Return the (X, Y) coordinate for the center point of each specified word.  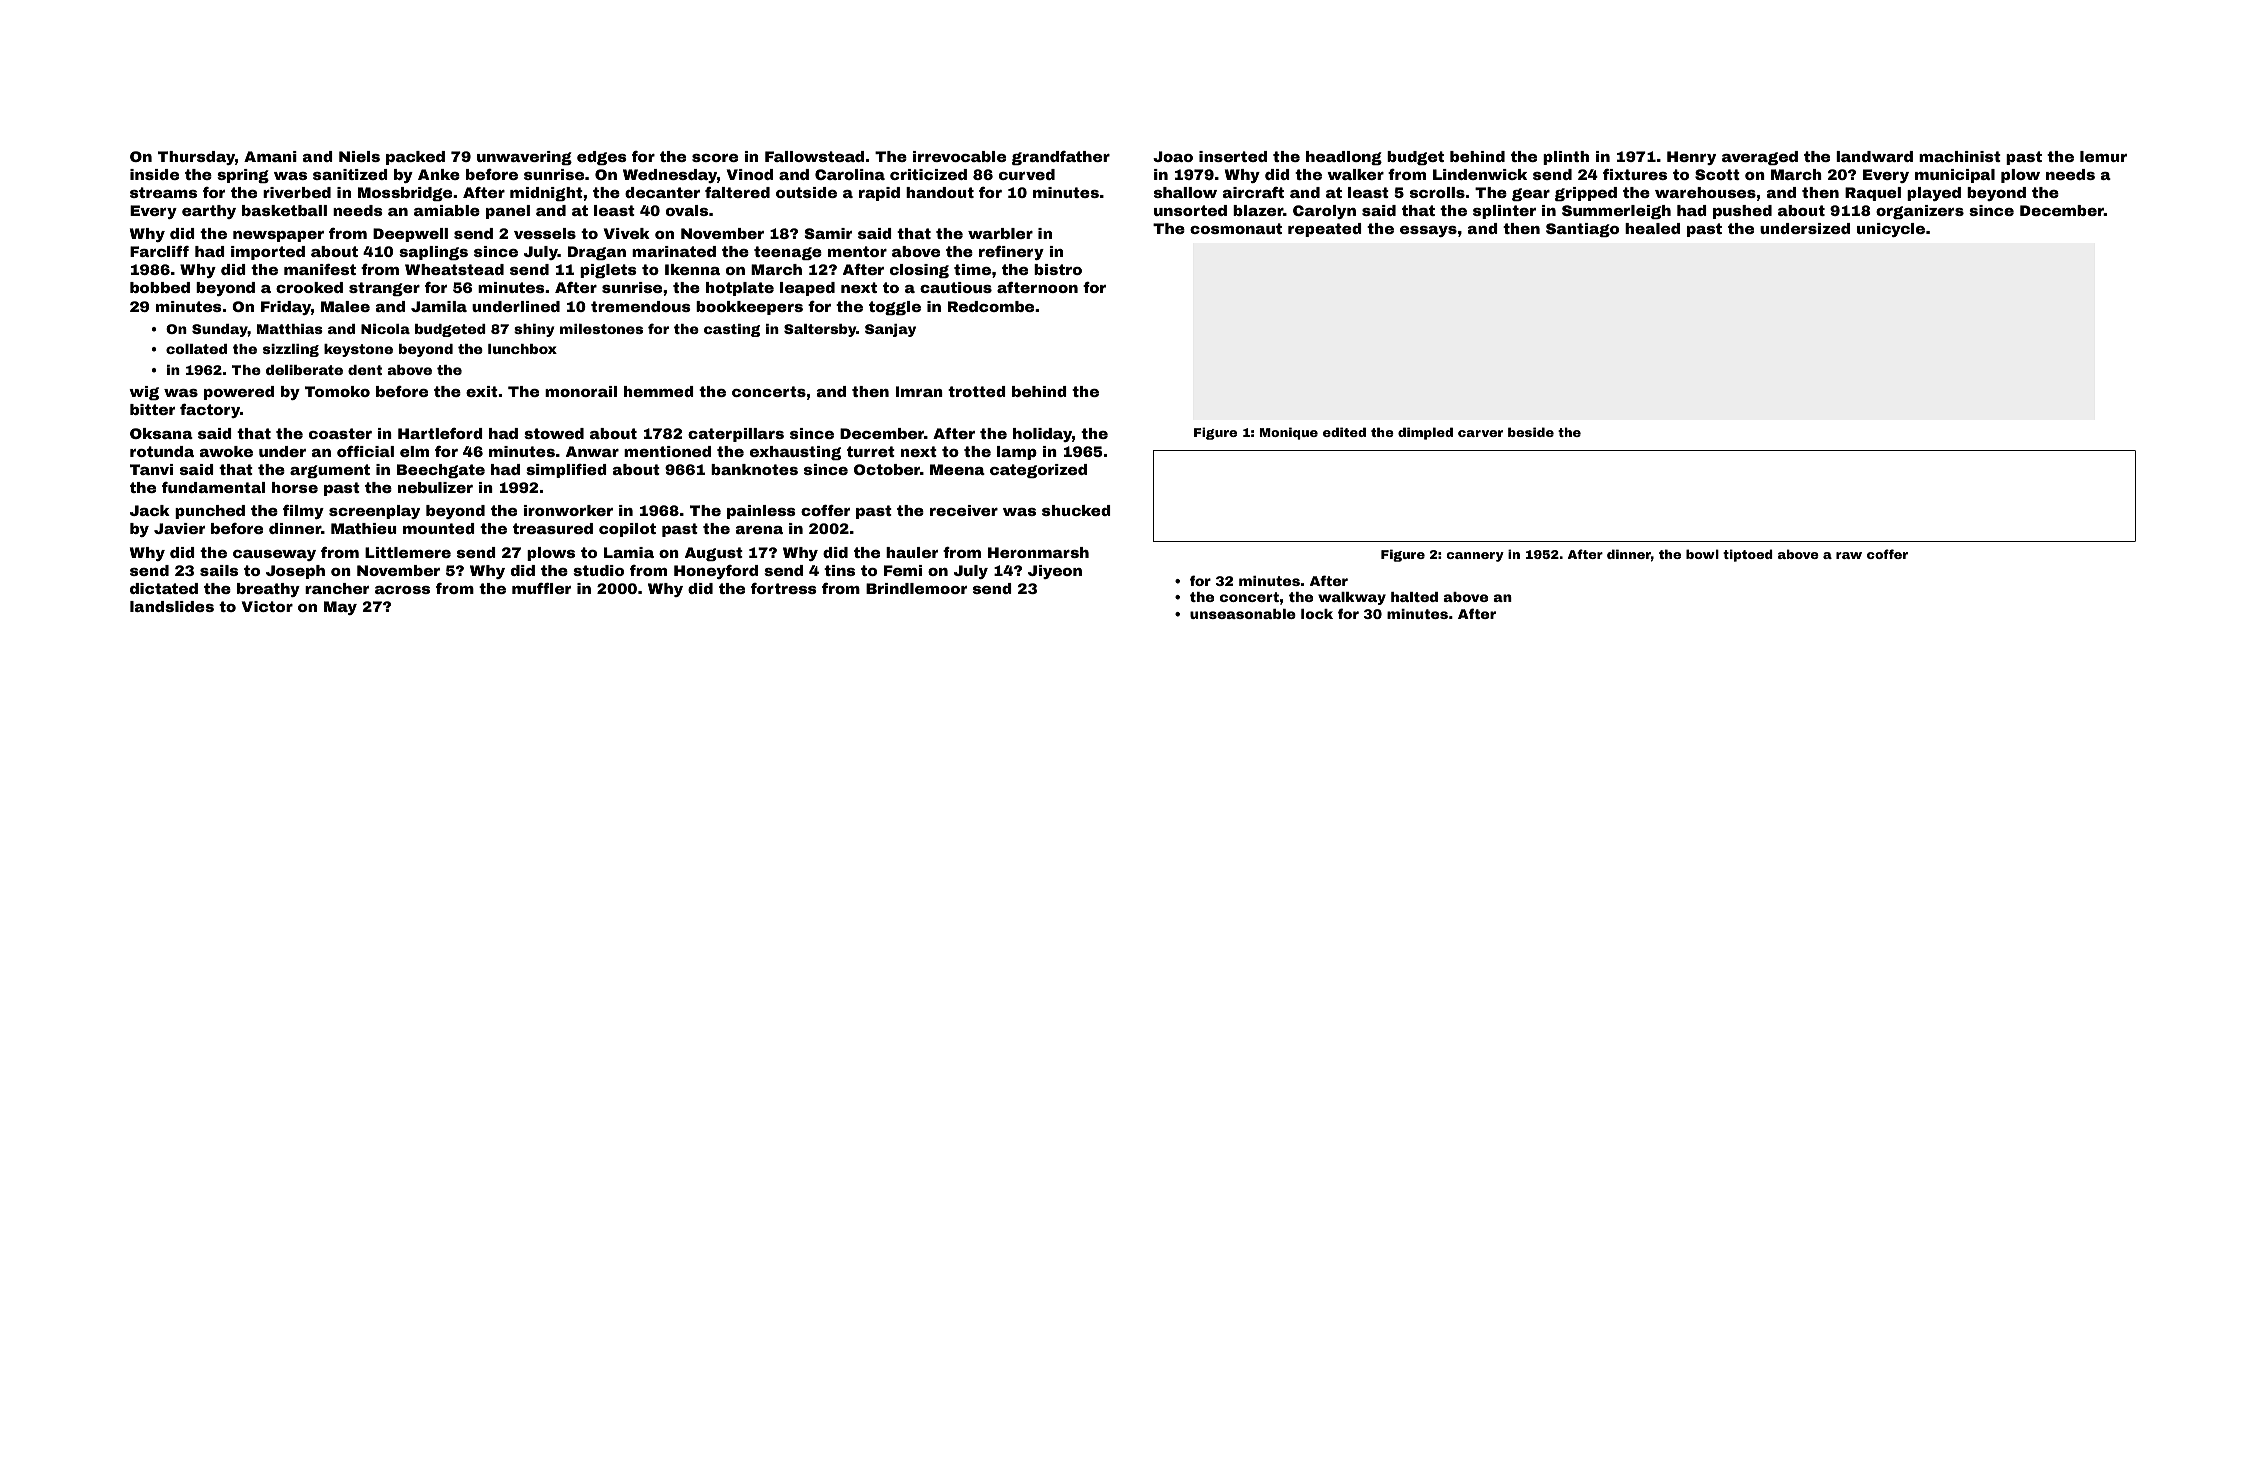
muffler (541, 588)
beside (1531, 432)
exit (482, 391)
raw (1849, 555)
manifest (320, 269)
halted (1414, 597)
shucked (1076, 510)
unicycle (1891, 230)
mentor (857, 251)
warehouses (1705, 192)
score (715, 158)
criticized (928, 174)
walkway (1352, 598)
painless (761, 512)
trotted (977, 391)
